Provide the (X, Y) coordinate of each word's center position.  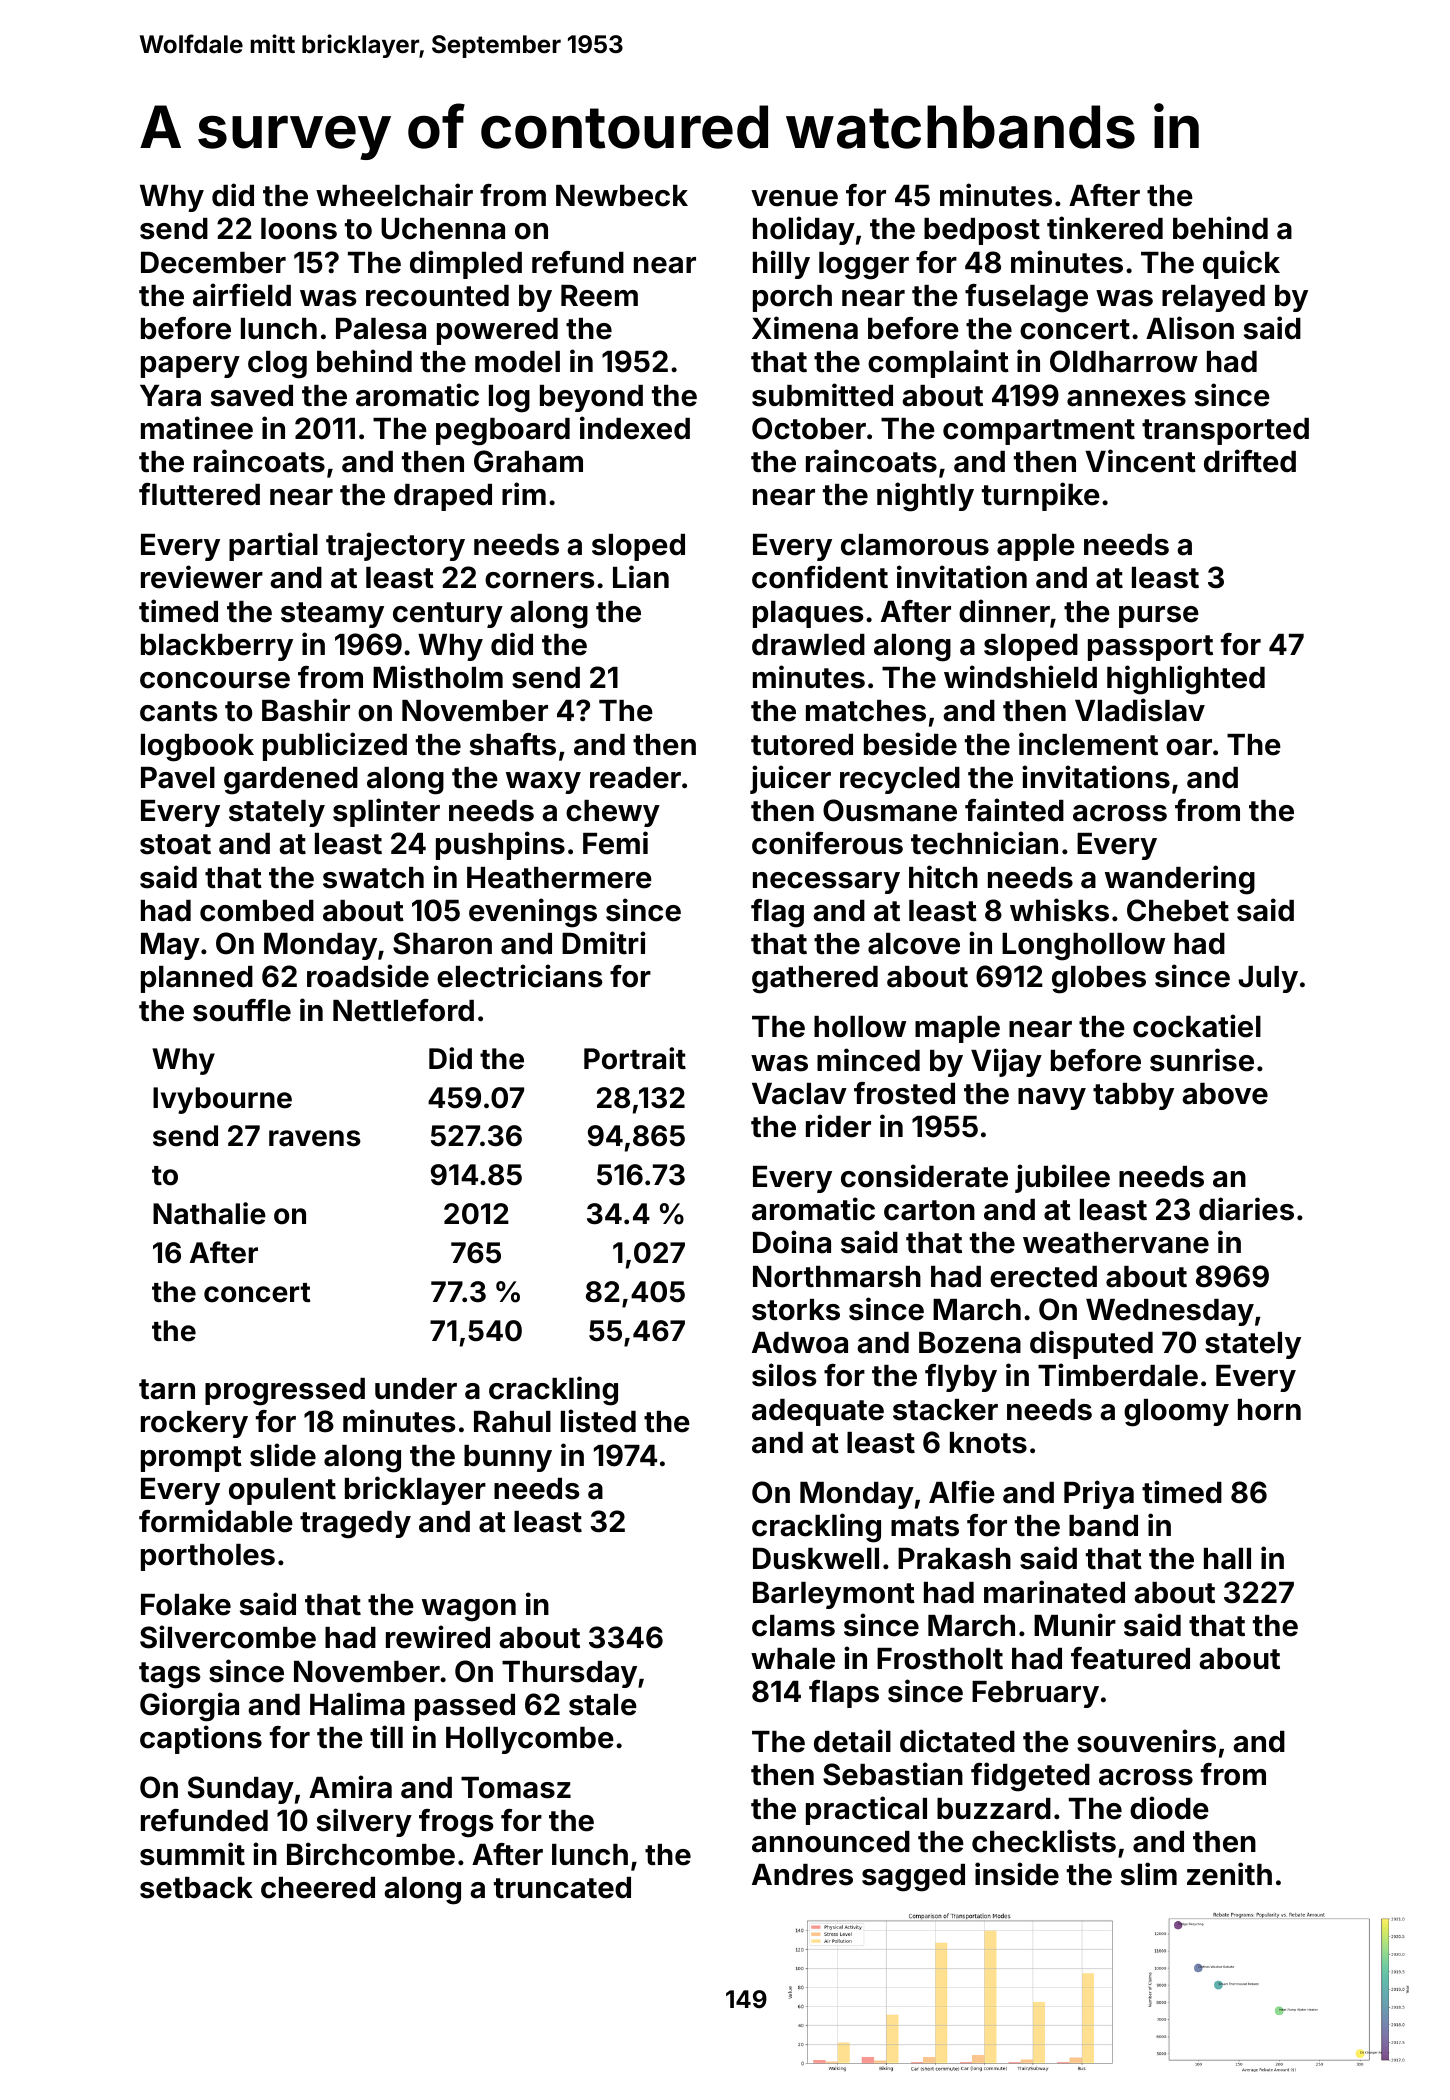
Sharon (442, 943)
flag (777, 913)
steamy (332, 615)
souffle (242, 1010)
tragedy (355, 1525)
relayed (1213, 298)
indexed (635, 428)
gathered (815, 980)
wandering (1180, 880)
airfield (242, 295)
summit (192, 1854)
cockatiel (1197, 1026)
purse (1159, 617)
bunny (508, 1458)
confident (820, 577)
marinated (1054, 1592)
